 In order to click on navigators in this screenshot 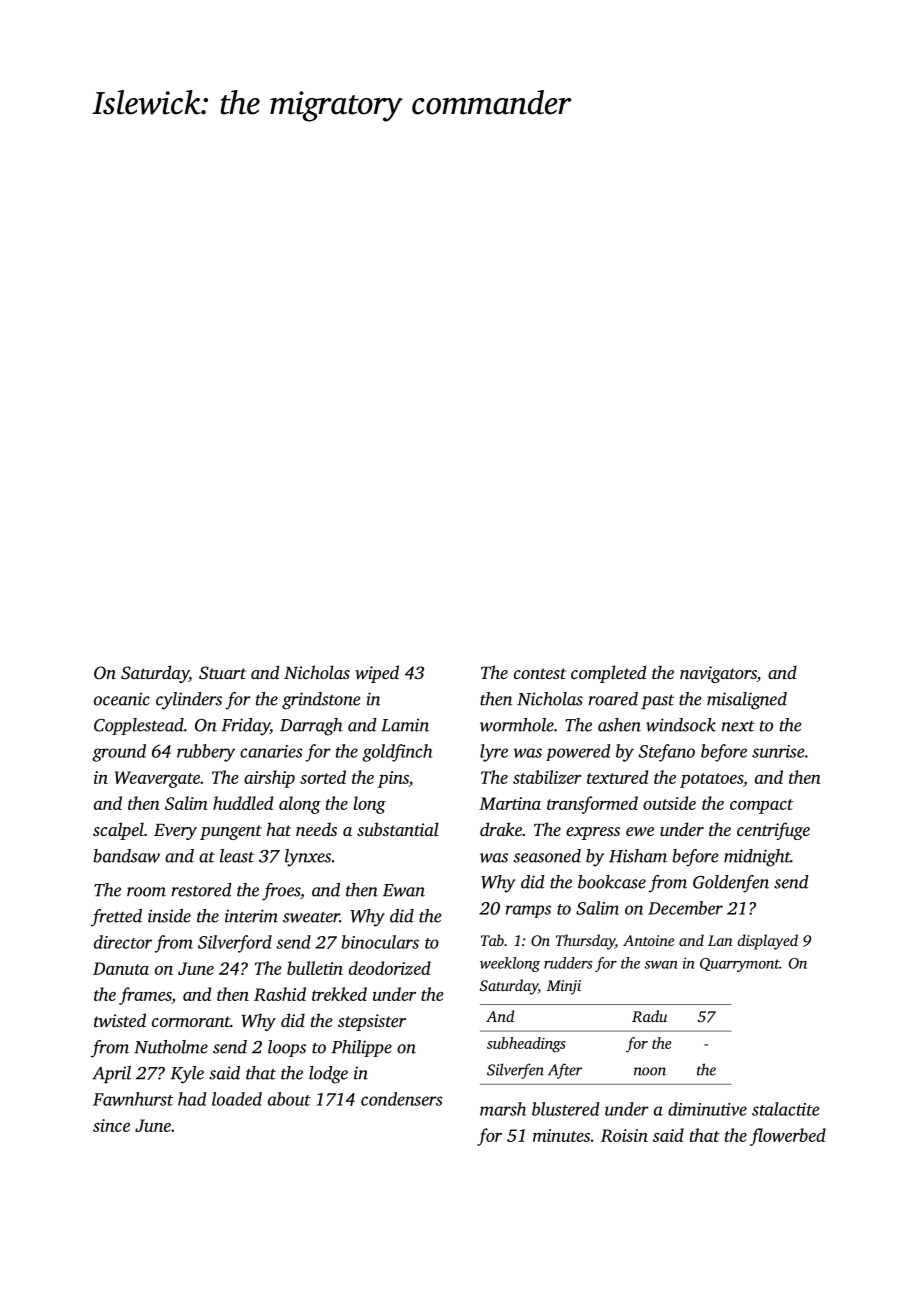, I will do `click(718, 674)`.
